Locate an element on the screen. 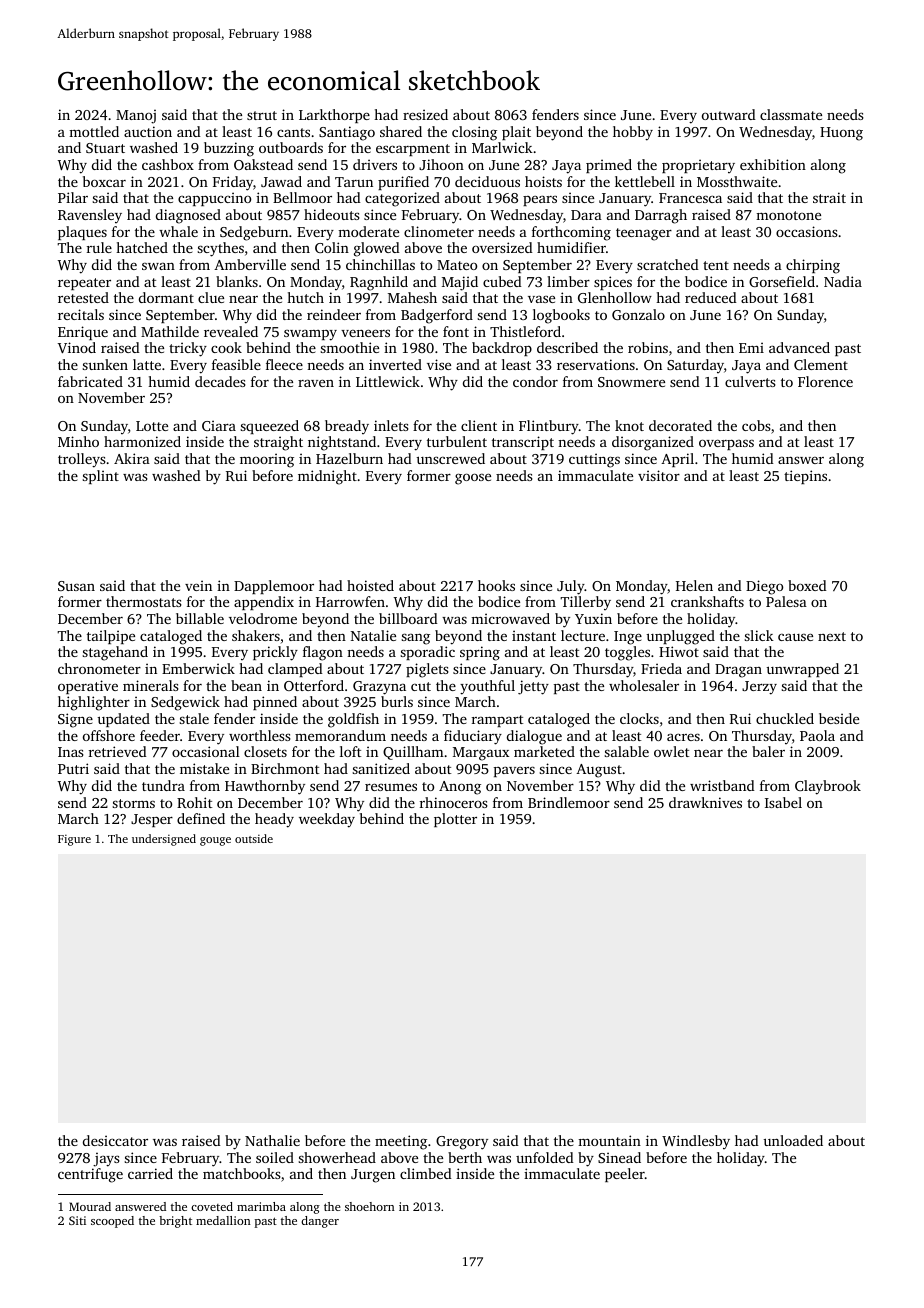 The width and height of the screenshot is (924, 1308). unloaded is located at coordinates (793, 1140).
